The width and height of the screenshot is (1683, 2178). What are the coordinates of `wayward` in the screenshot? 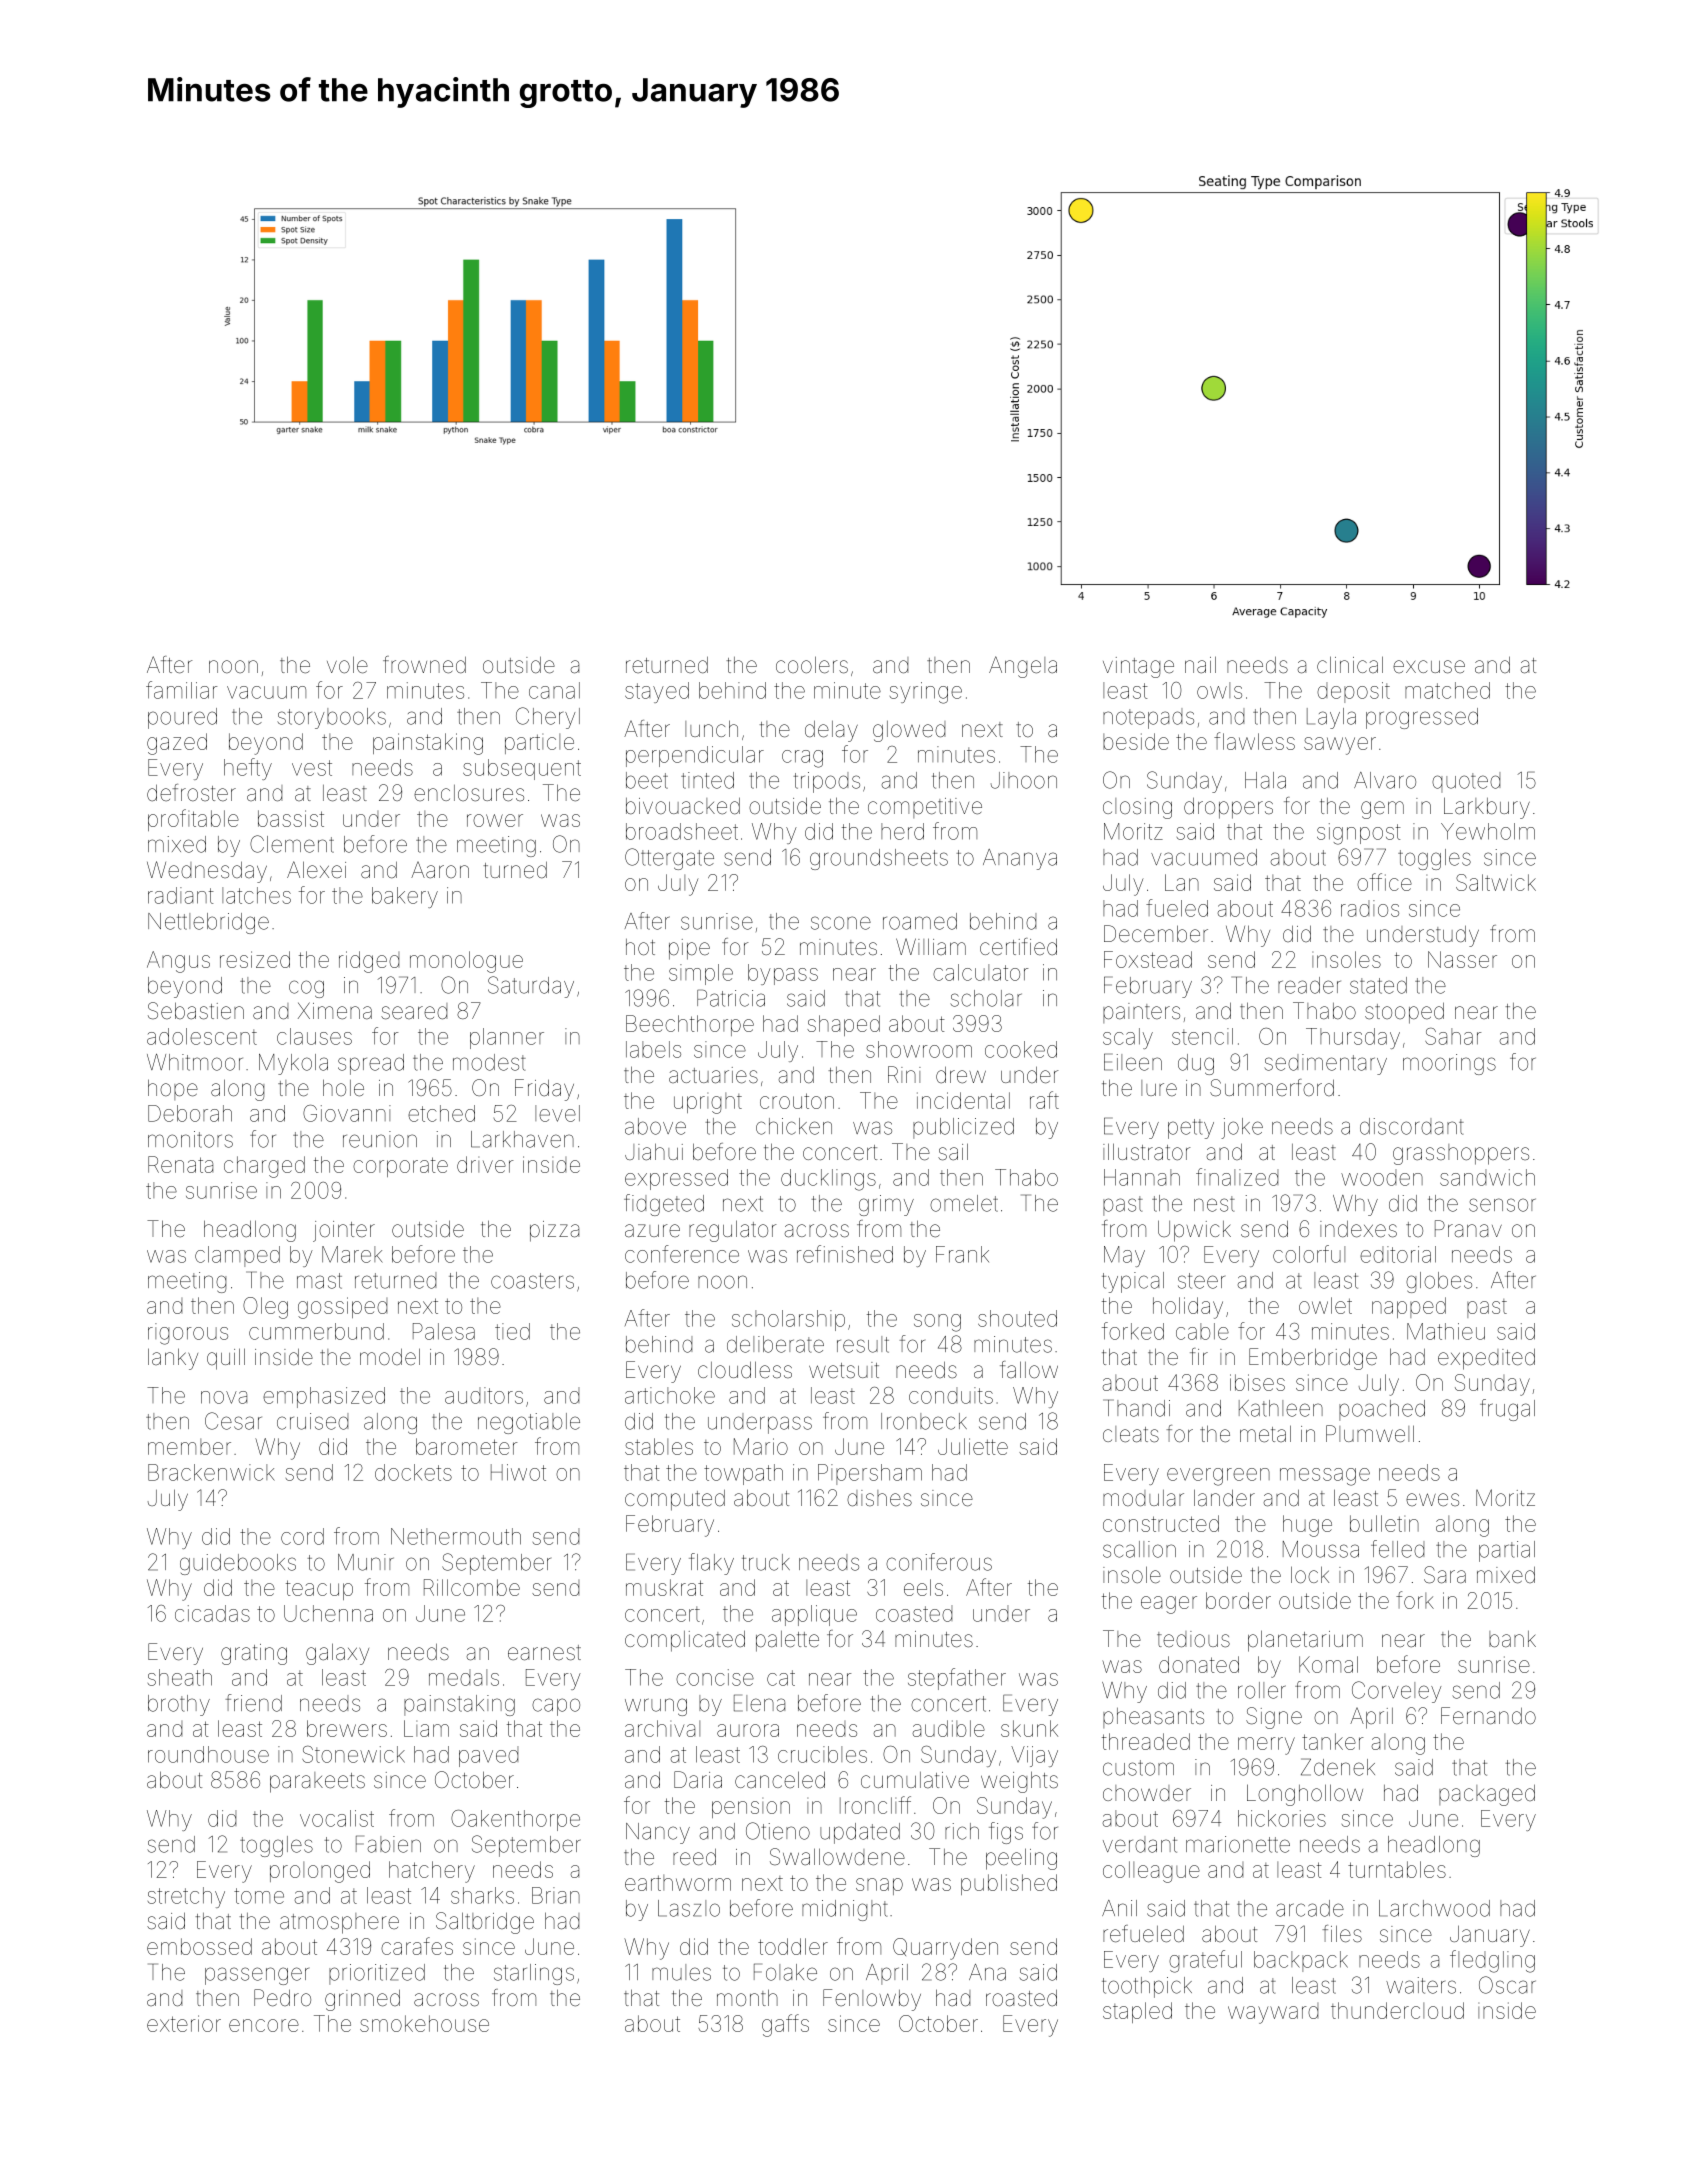 It's located at (1273, 2013).
